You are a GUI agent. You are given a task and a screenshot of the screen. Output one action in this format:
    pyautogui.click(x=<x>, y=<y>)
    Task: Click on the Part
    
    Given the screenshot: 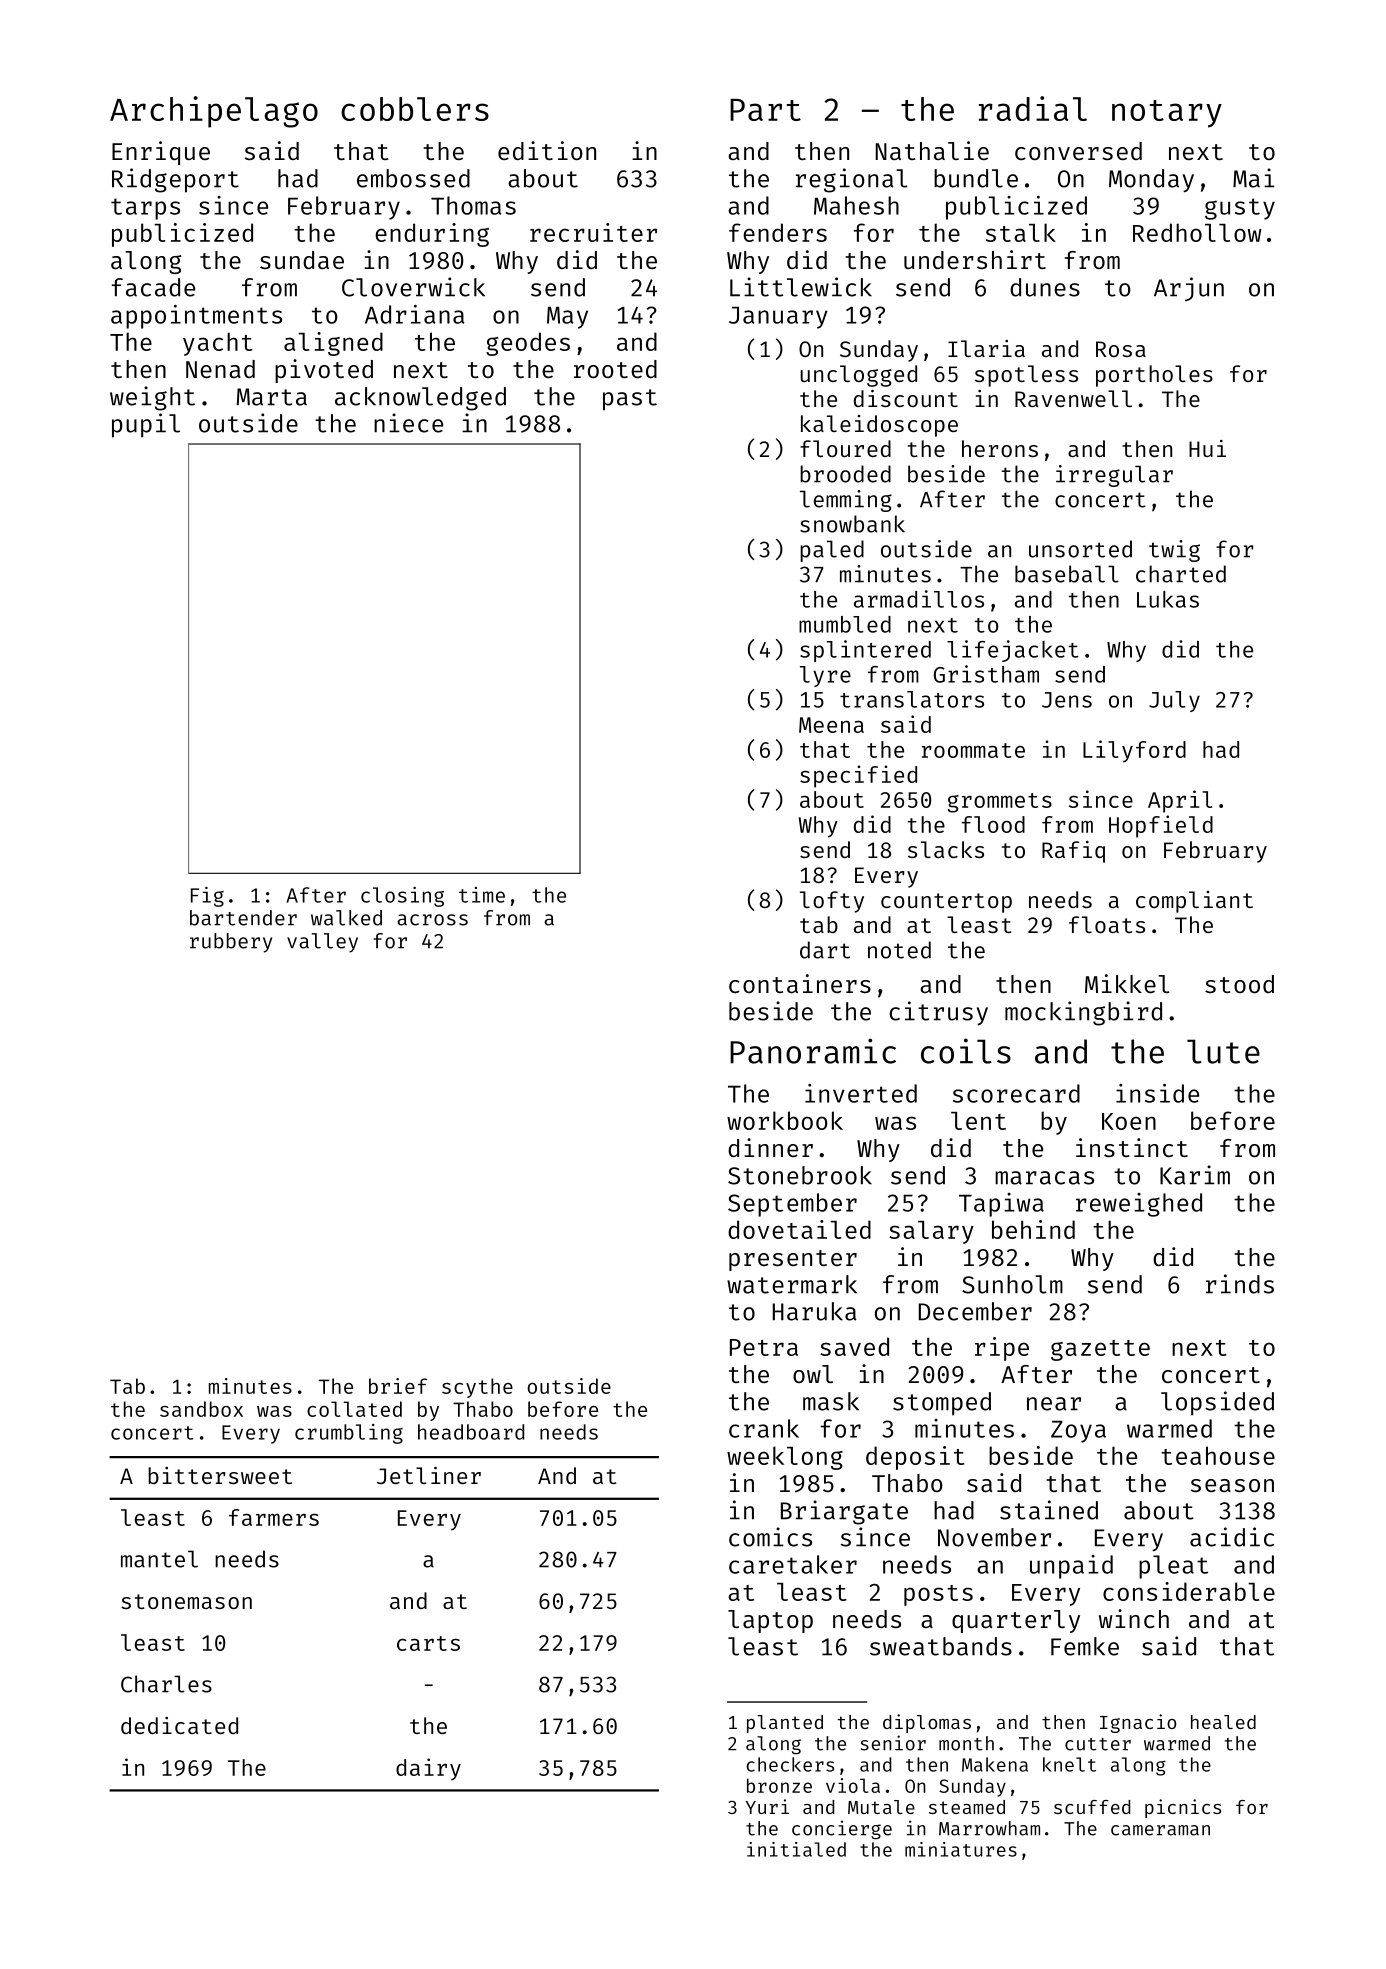 What is the action you would take?
    pyautogui.click(x=765, y=110)
